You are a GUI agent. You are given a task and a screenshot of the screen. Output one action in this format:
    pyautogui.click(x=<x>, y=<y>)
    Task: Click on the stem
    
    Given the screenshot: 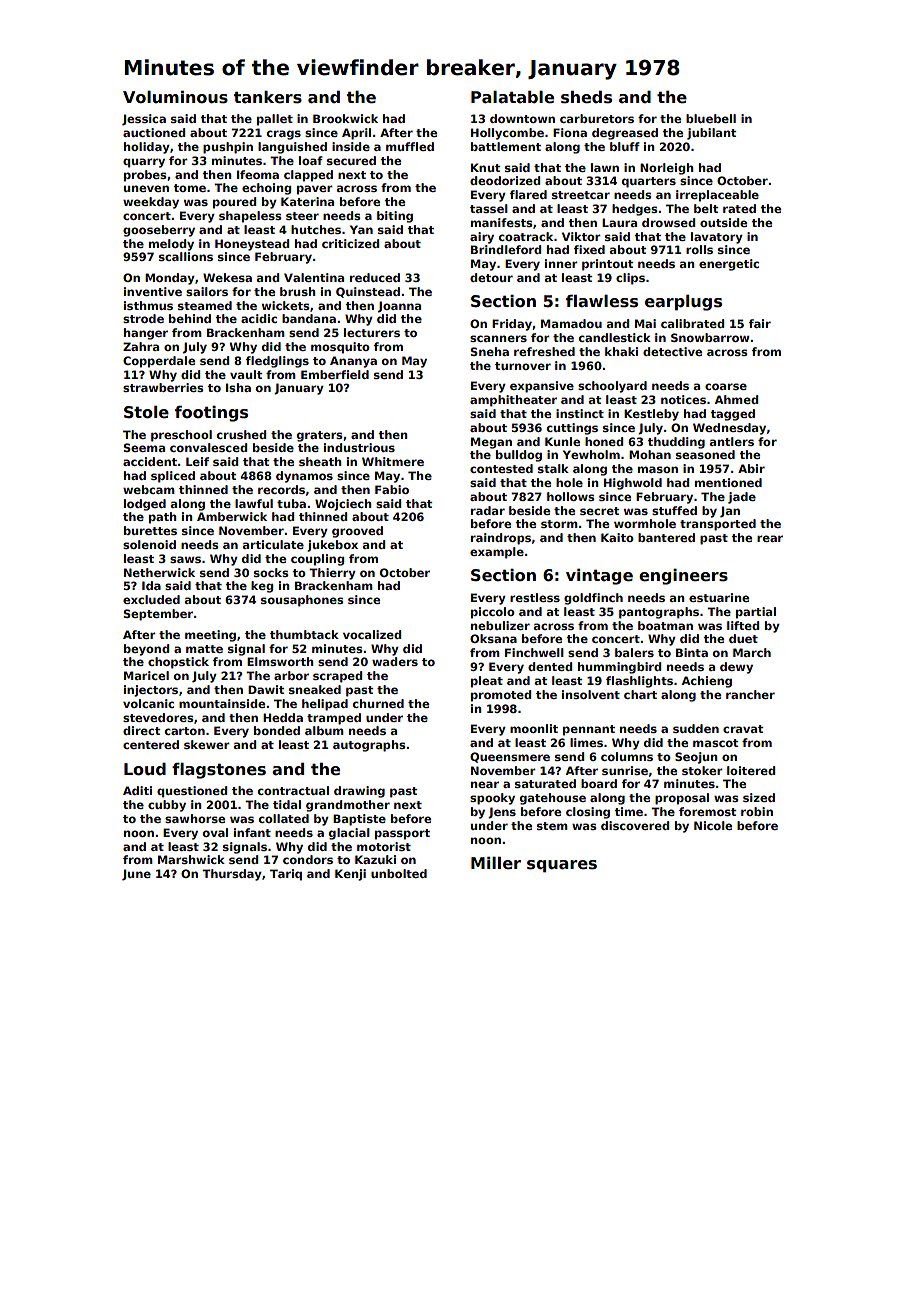 What is the action you would take?
    pyautogui.click(x=552, y=826)
